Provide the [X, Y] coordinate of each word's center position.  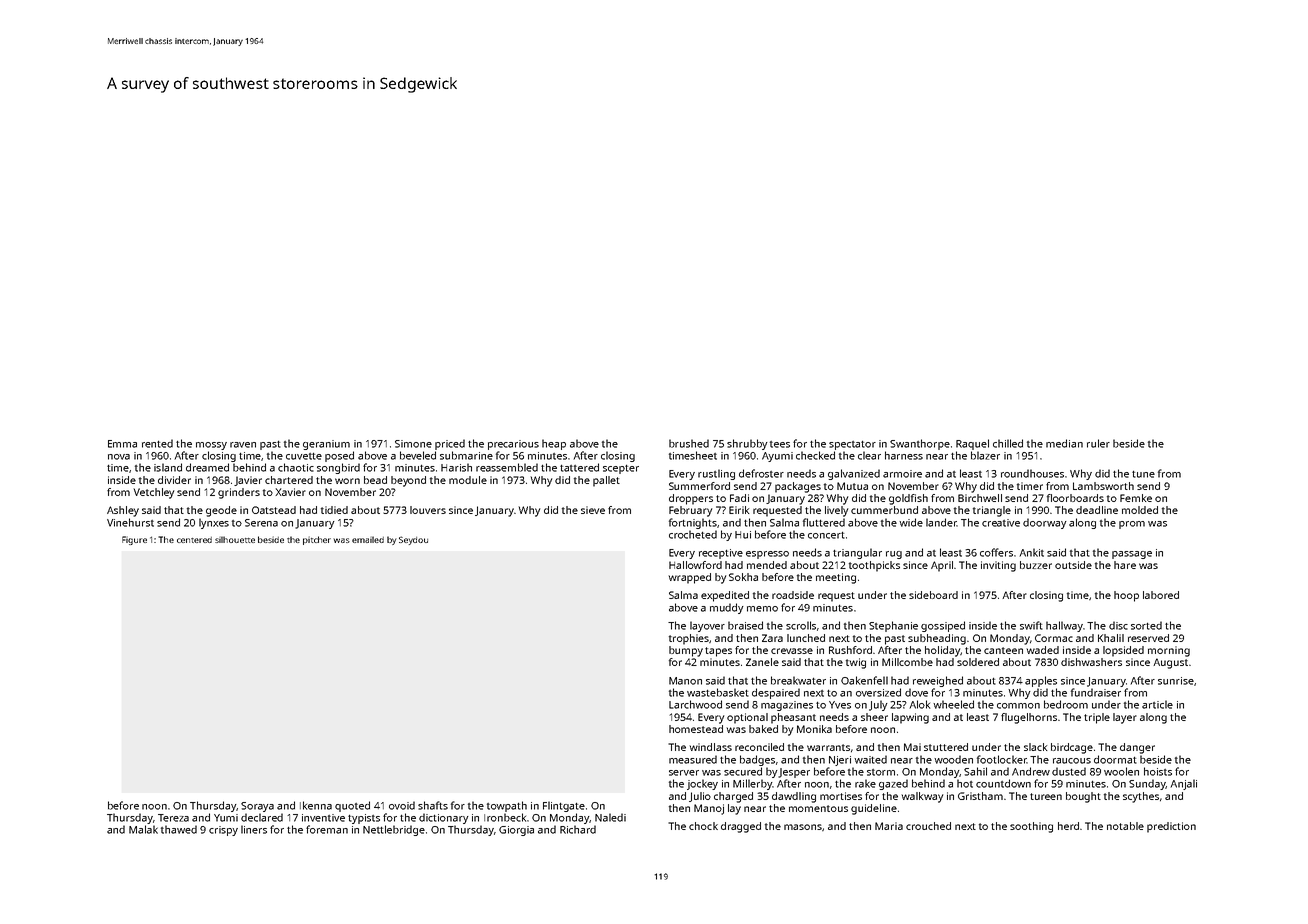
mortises [841, 796]
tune [1143, 474]
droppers [691, 499]
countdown [1003, 783]
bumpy [686, 651]
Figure [134, 540]
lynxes [214, 523]
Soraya [257, 807]
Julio [700, 797]
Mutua [852, 486]
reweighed [938, 681]
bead [375, 480]
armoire [902, 474]
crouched [928, 826]
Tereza [173, 818]
